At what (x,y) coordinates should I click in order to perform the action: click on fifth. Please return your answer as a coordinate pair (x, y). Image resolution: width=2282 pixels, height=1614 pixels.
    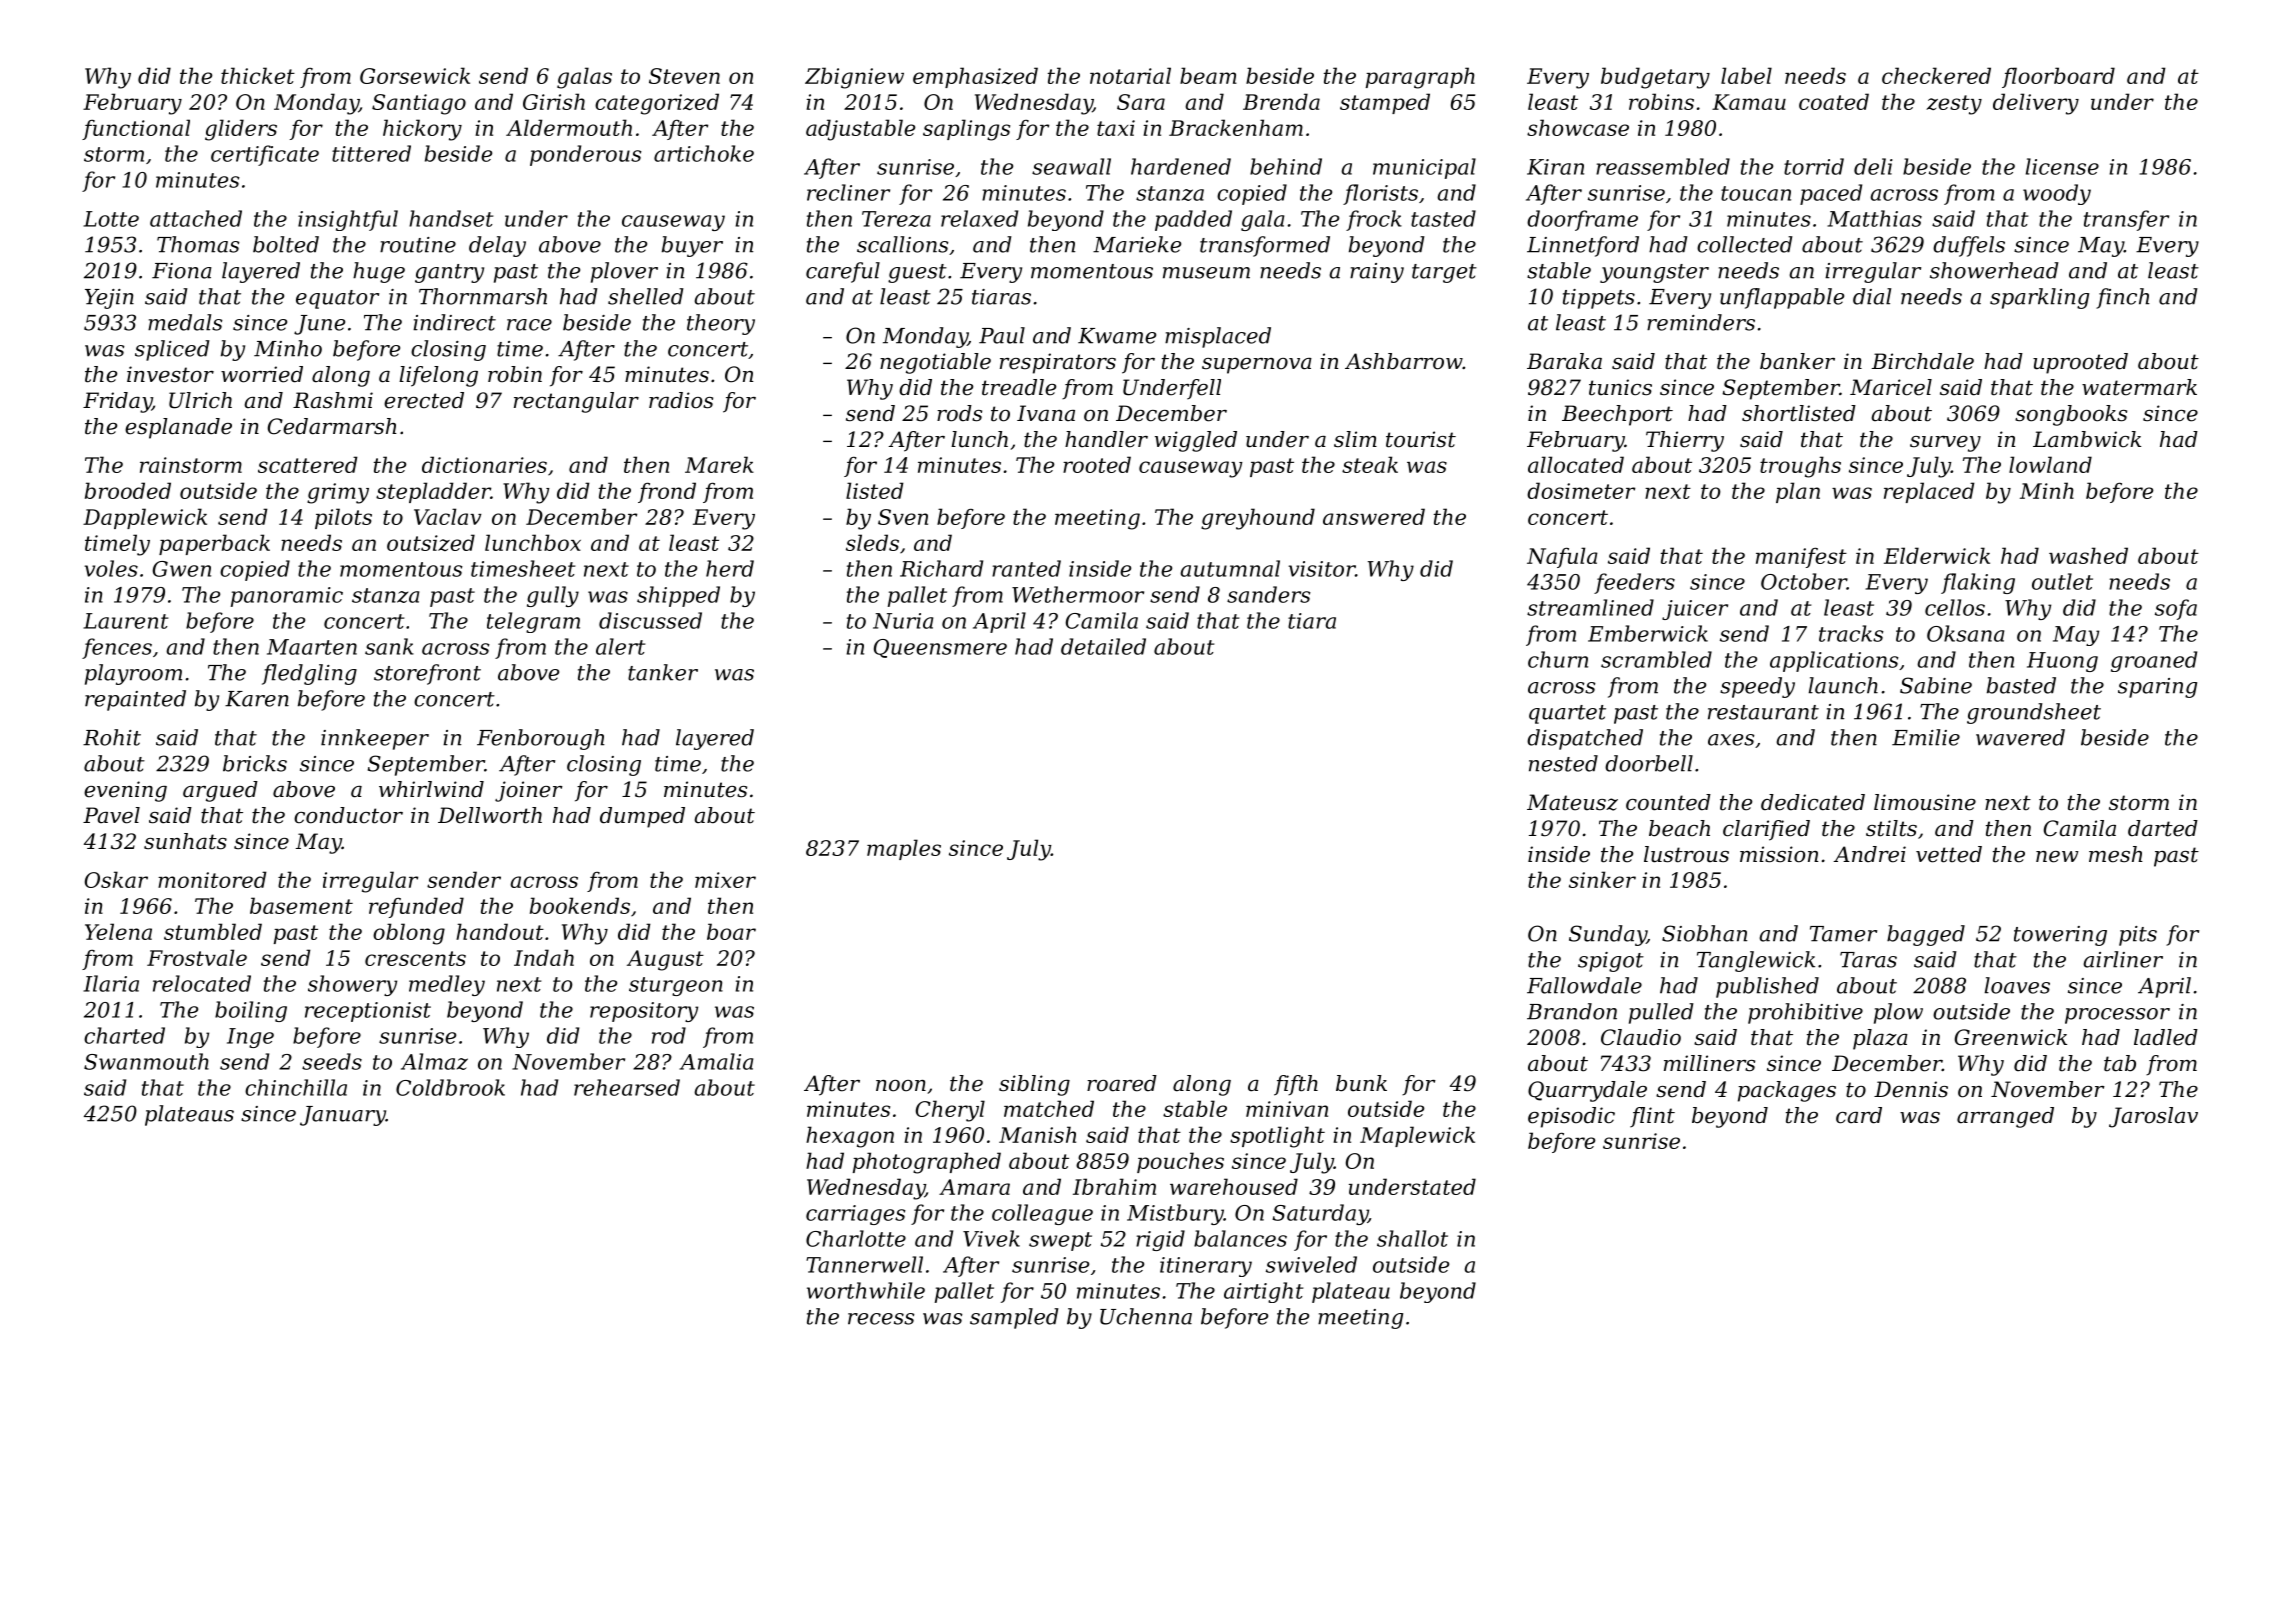
    Looking at the image, I should click on (1296, 1085).
